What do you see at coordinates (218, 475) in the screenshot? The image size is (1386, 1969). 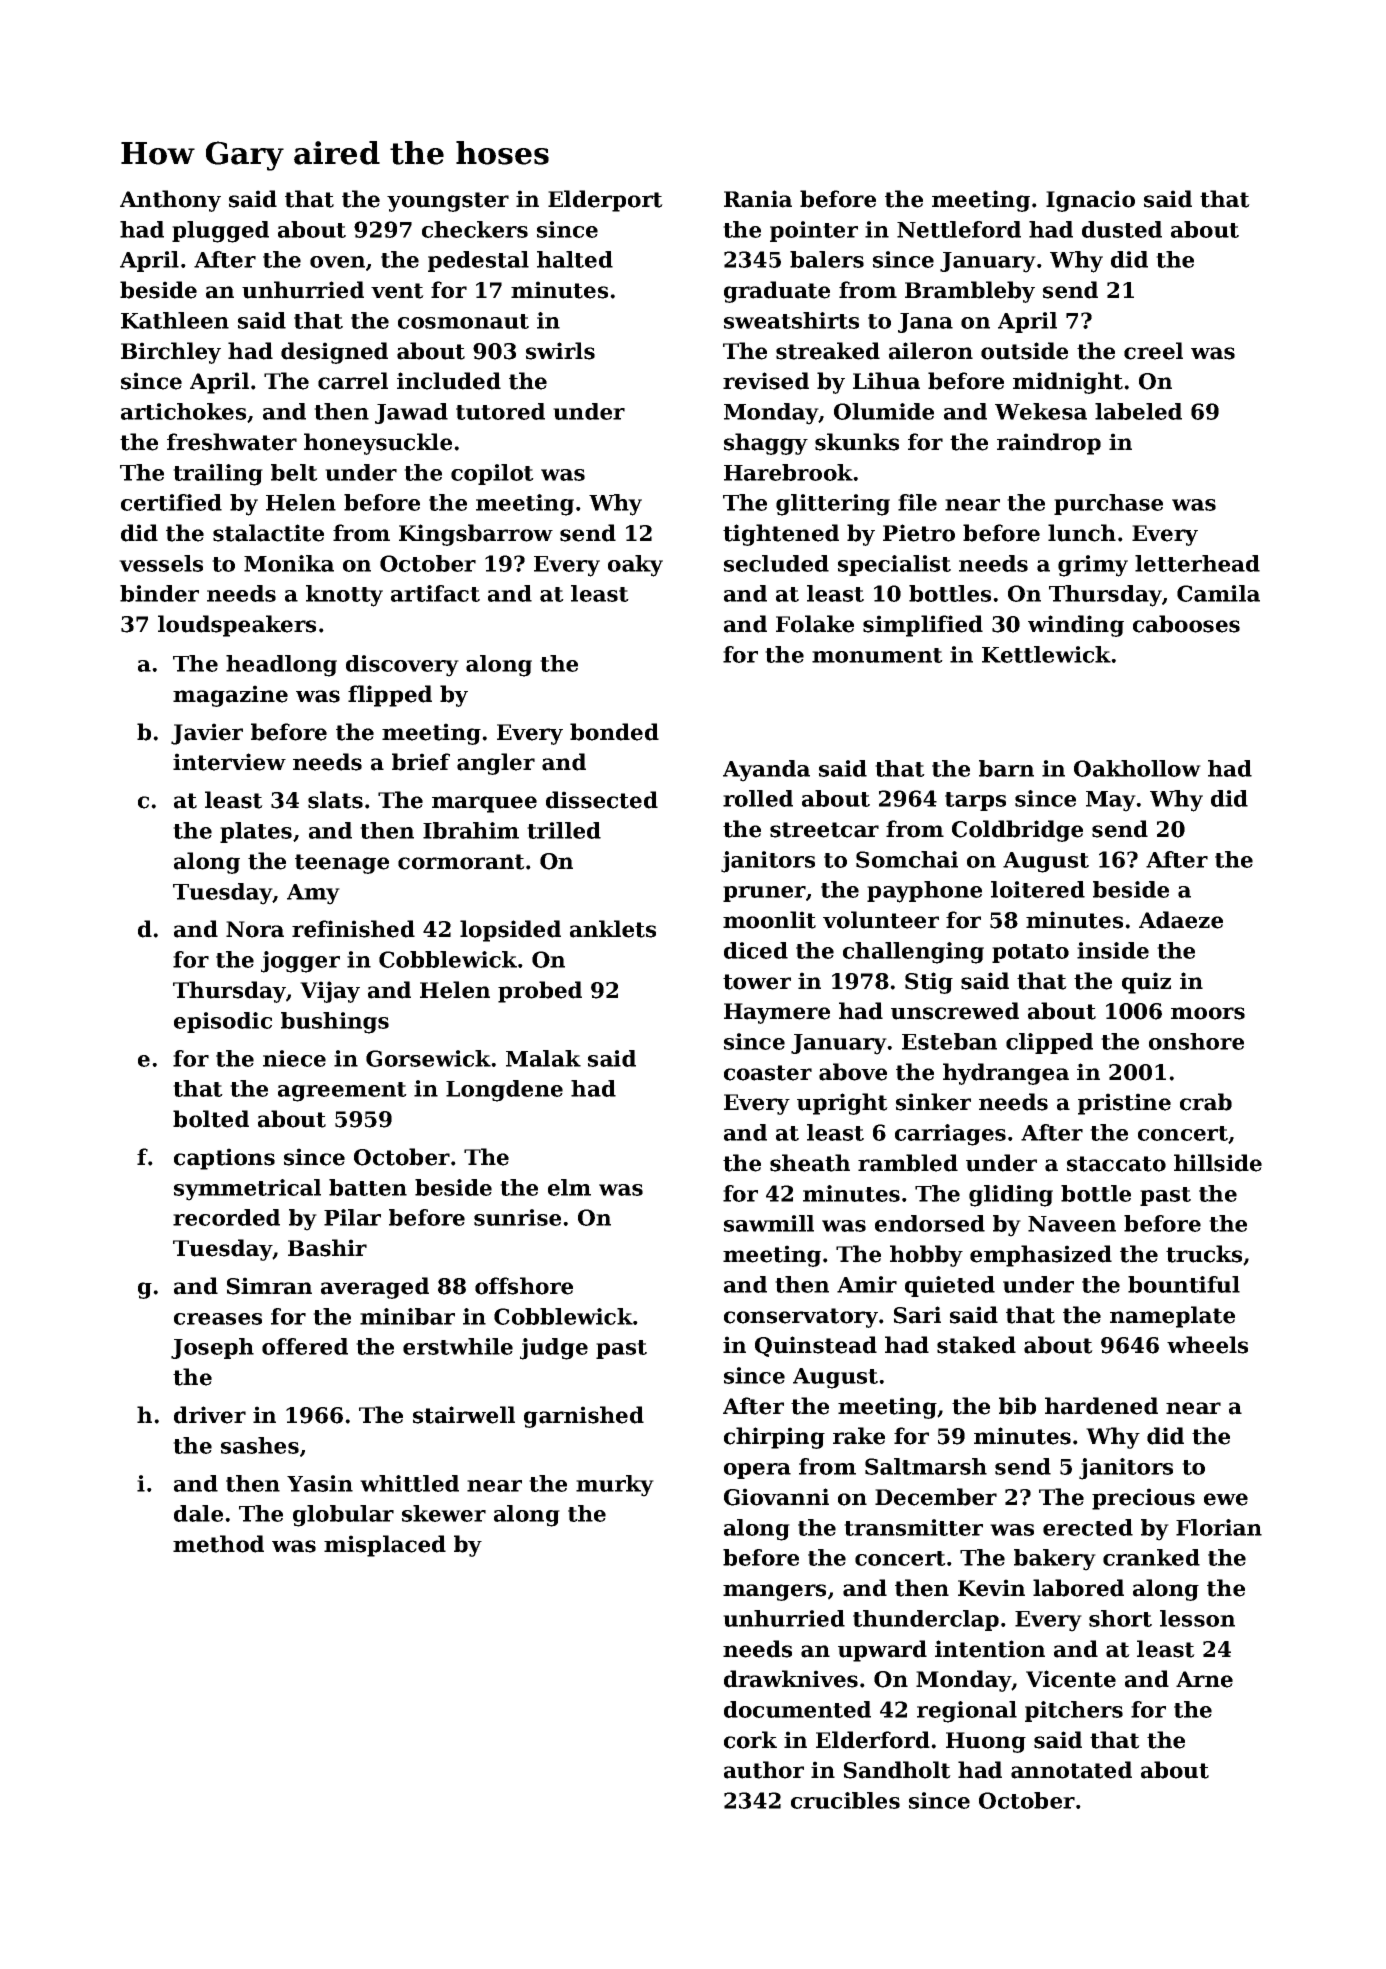 I see `trailing` at bounding box center [218, 475].
